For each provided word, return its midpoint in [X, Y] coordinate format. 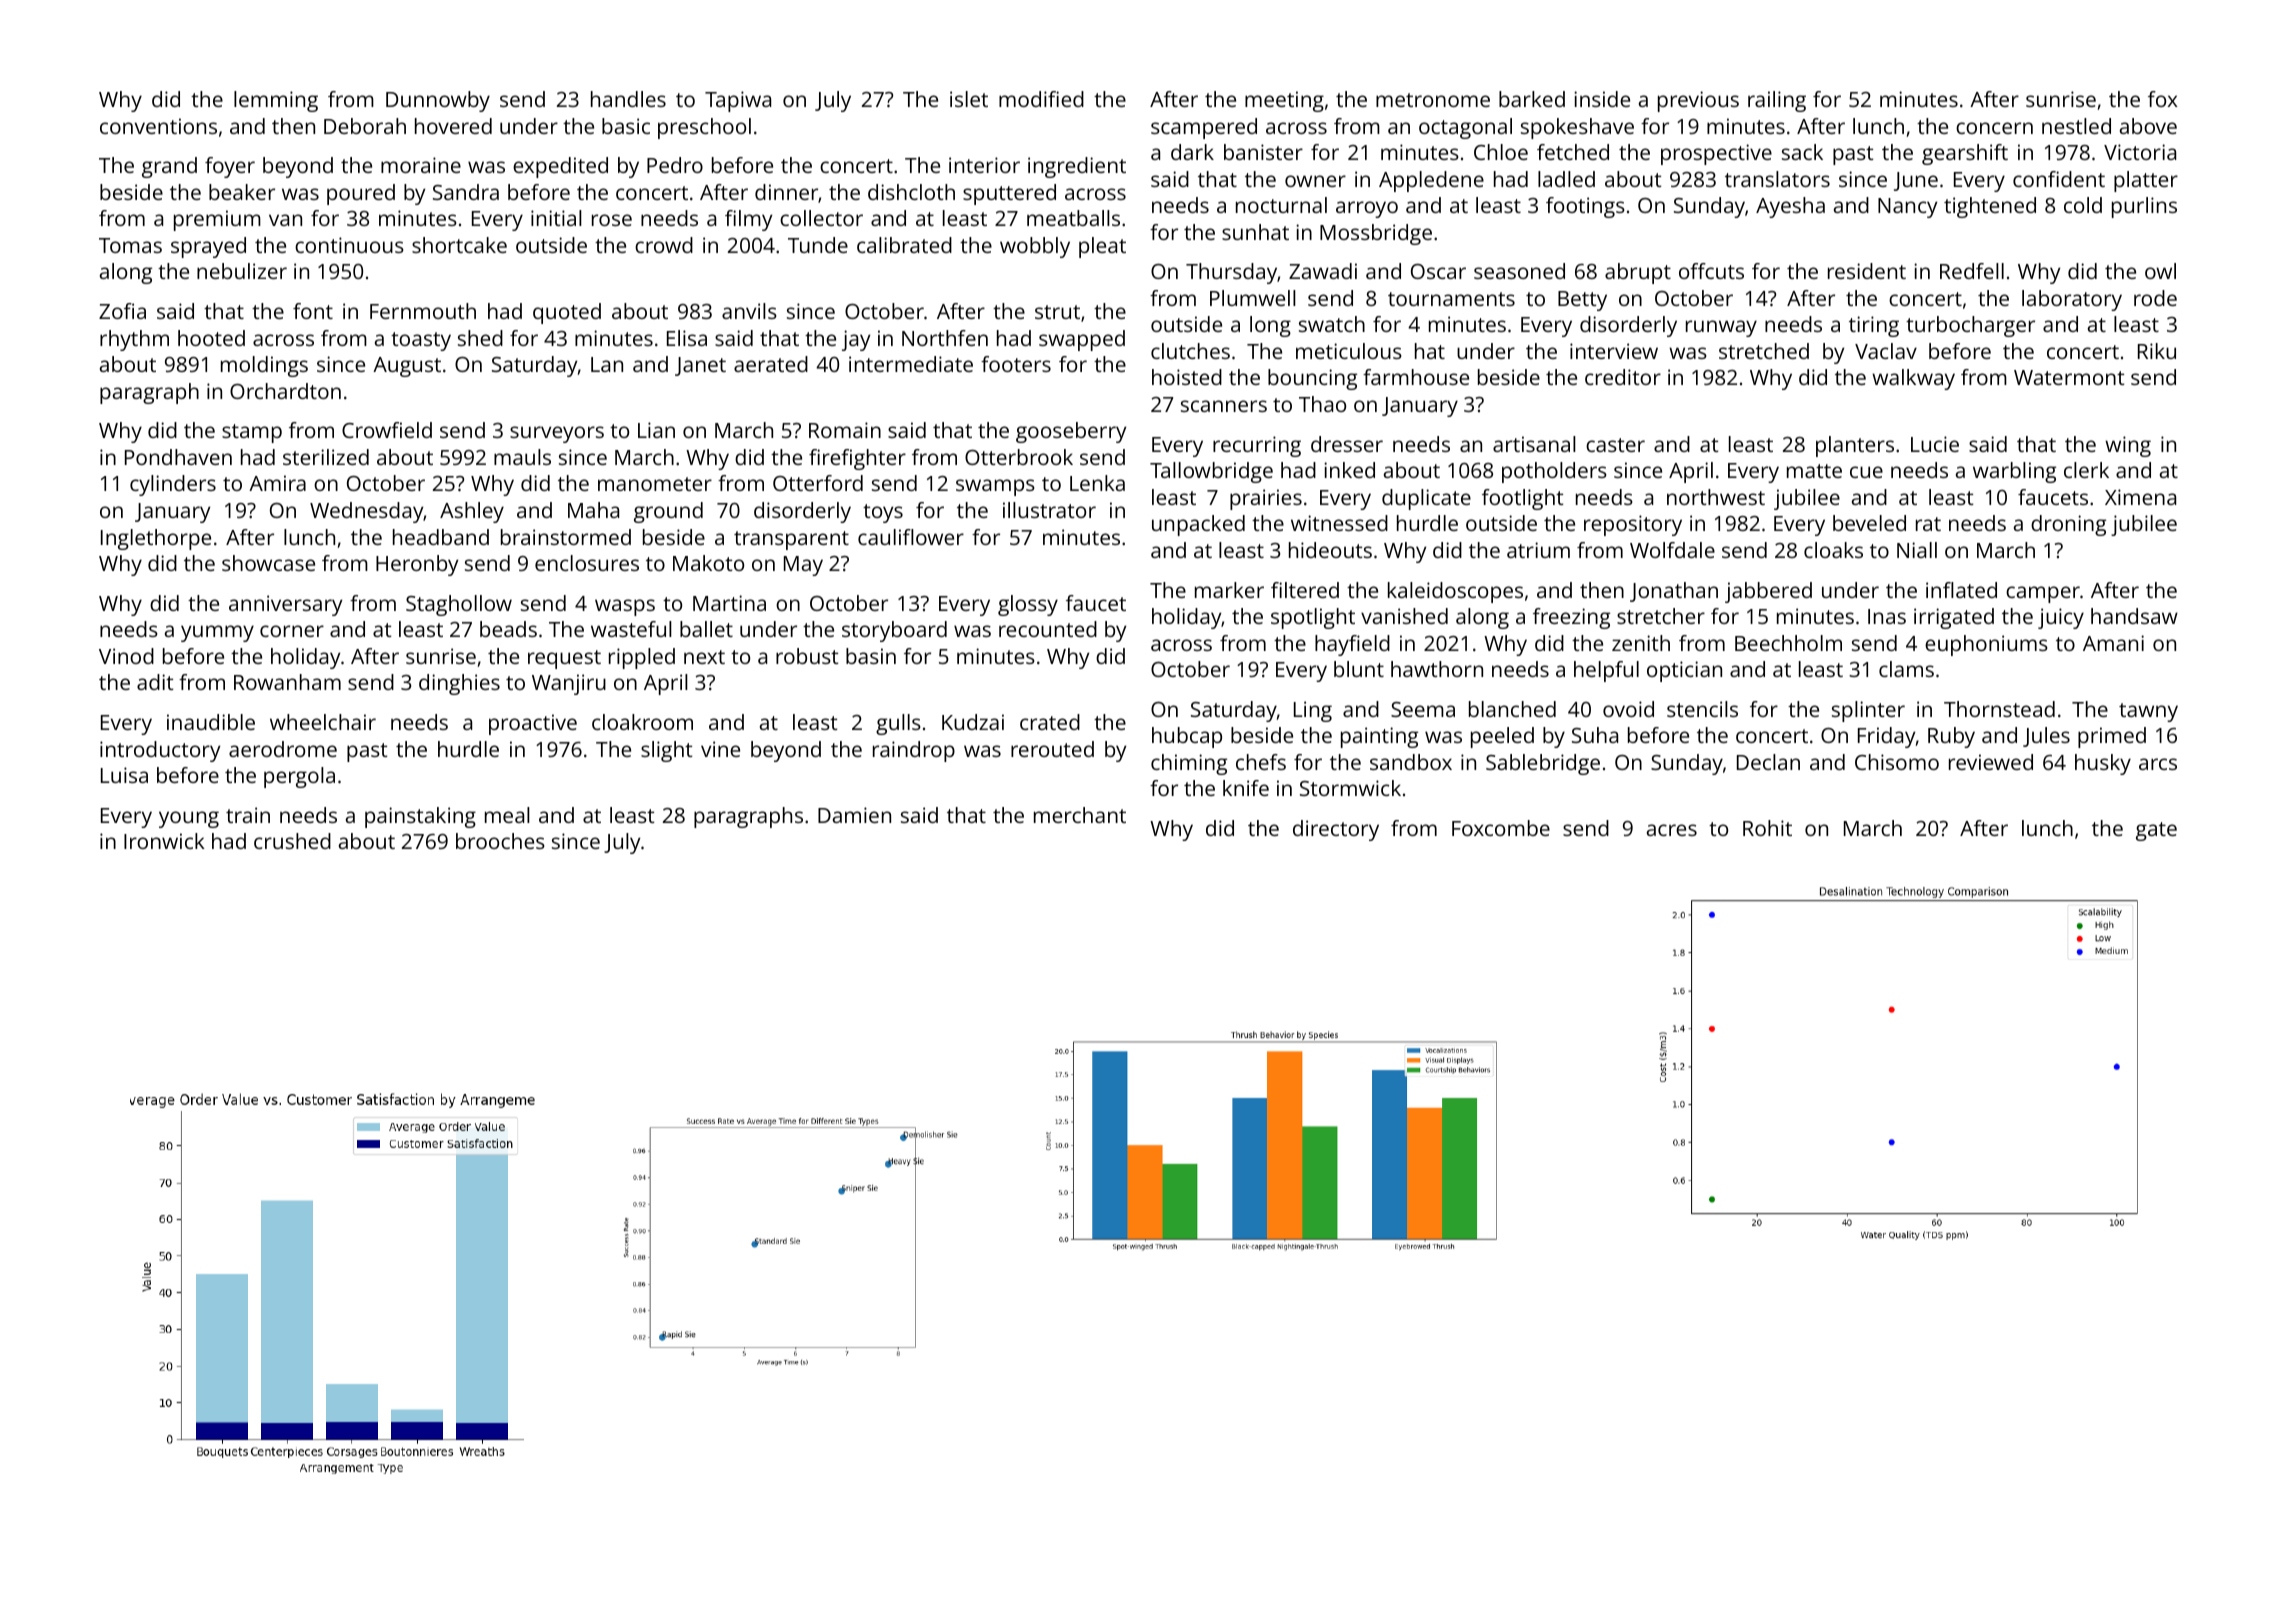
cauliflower [911, 537]
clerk [2086, 470]
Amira [277, 483]
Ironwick [164, 841]
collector [821, 218]
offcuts [1711, 271]
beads [508, 629]
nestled [2076, 126]
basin [871, 656]
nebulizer [242, 271]
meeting [1284, 101]
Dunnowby [438, 101]
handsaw [2134, 616]
